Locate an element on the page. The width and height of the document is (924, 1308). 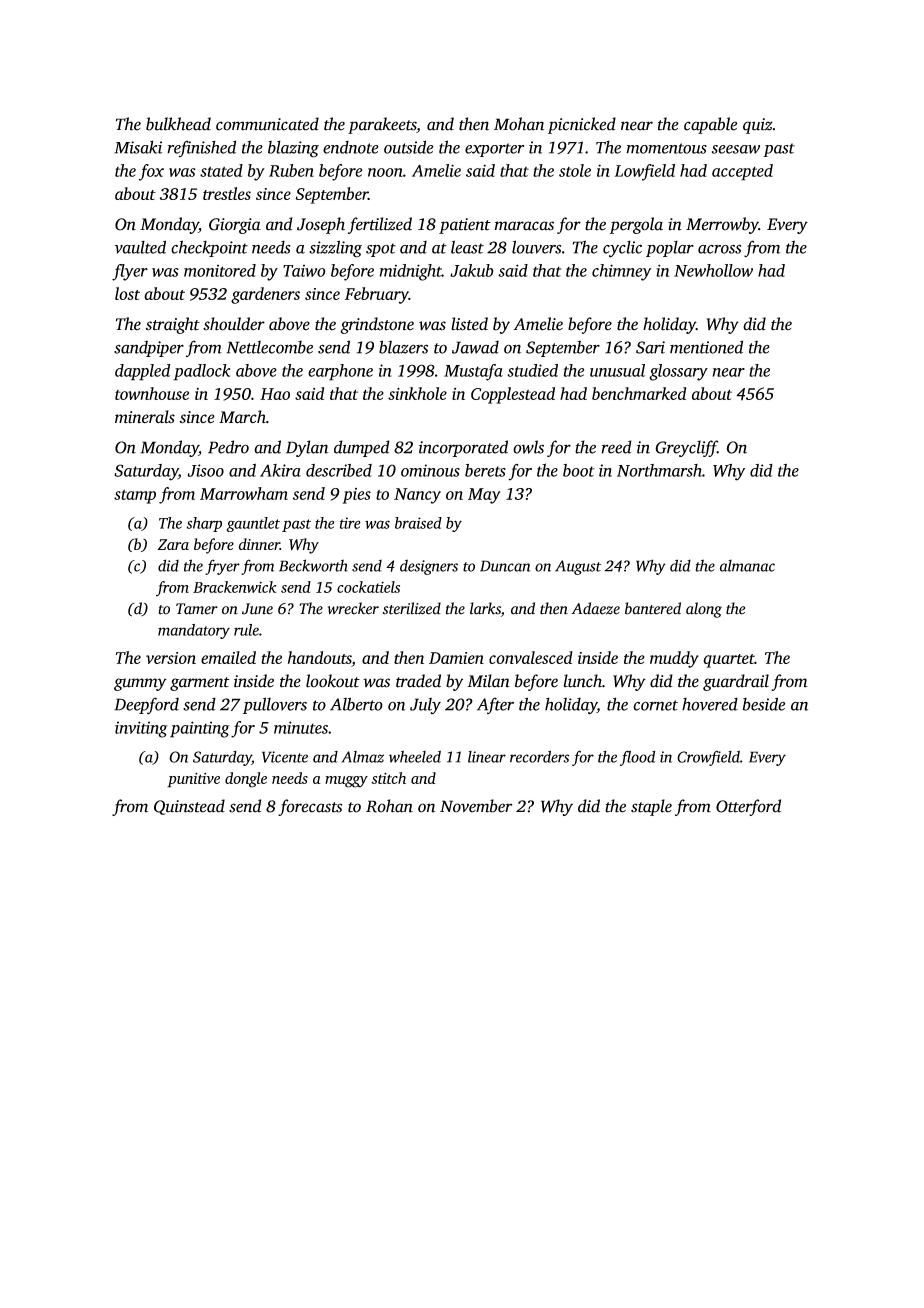
November is located at coordinates (476, 806).
